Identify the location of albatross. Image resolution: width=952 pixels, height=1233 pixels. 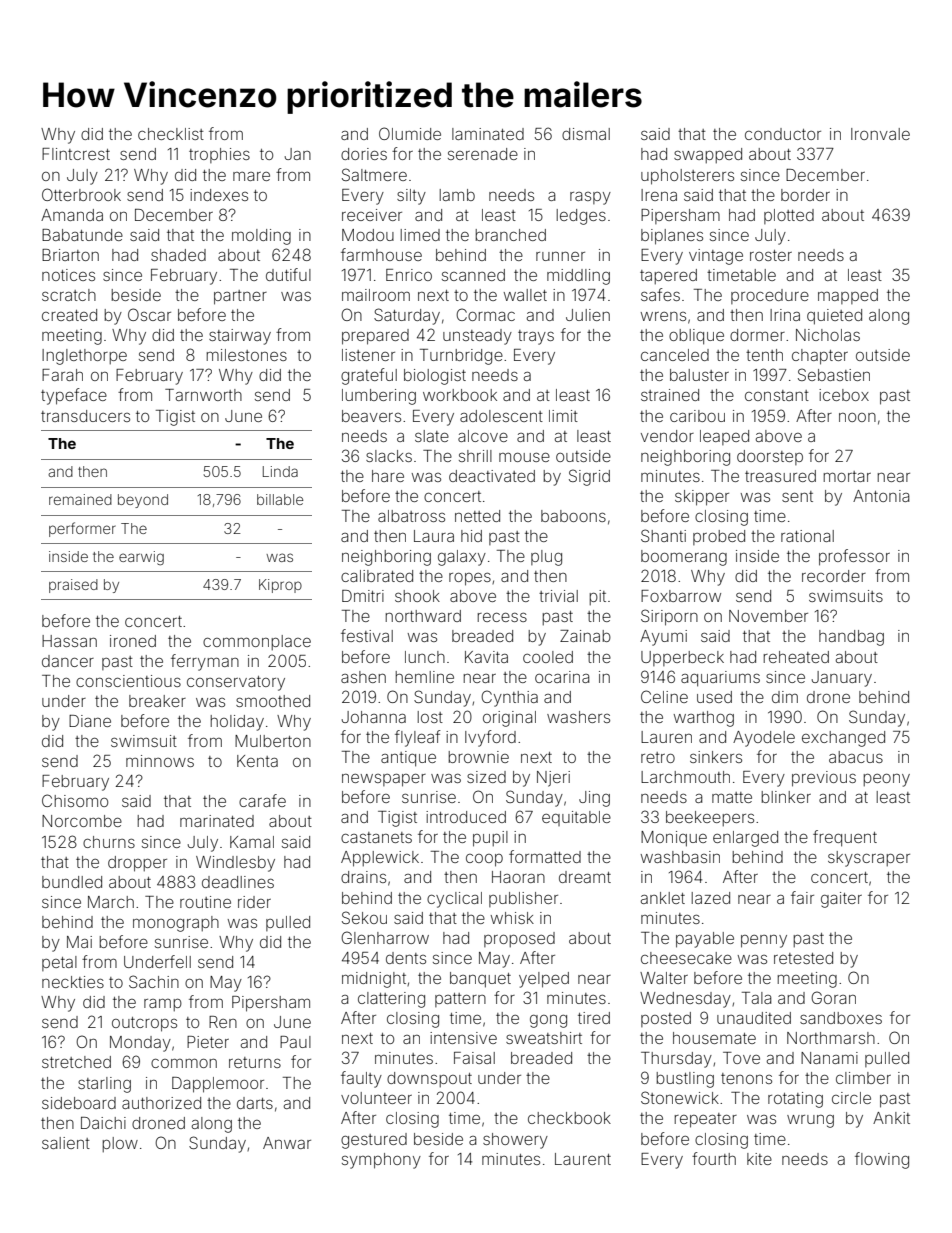
(411, 516).
